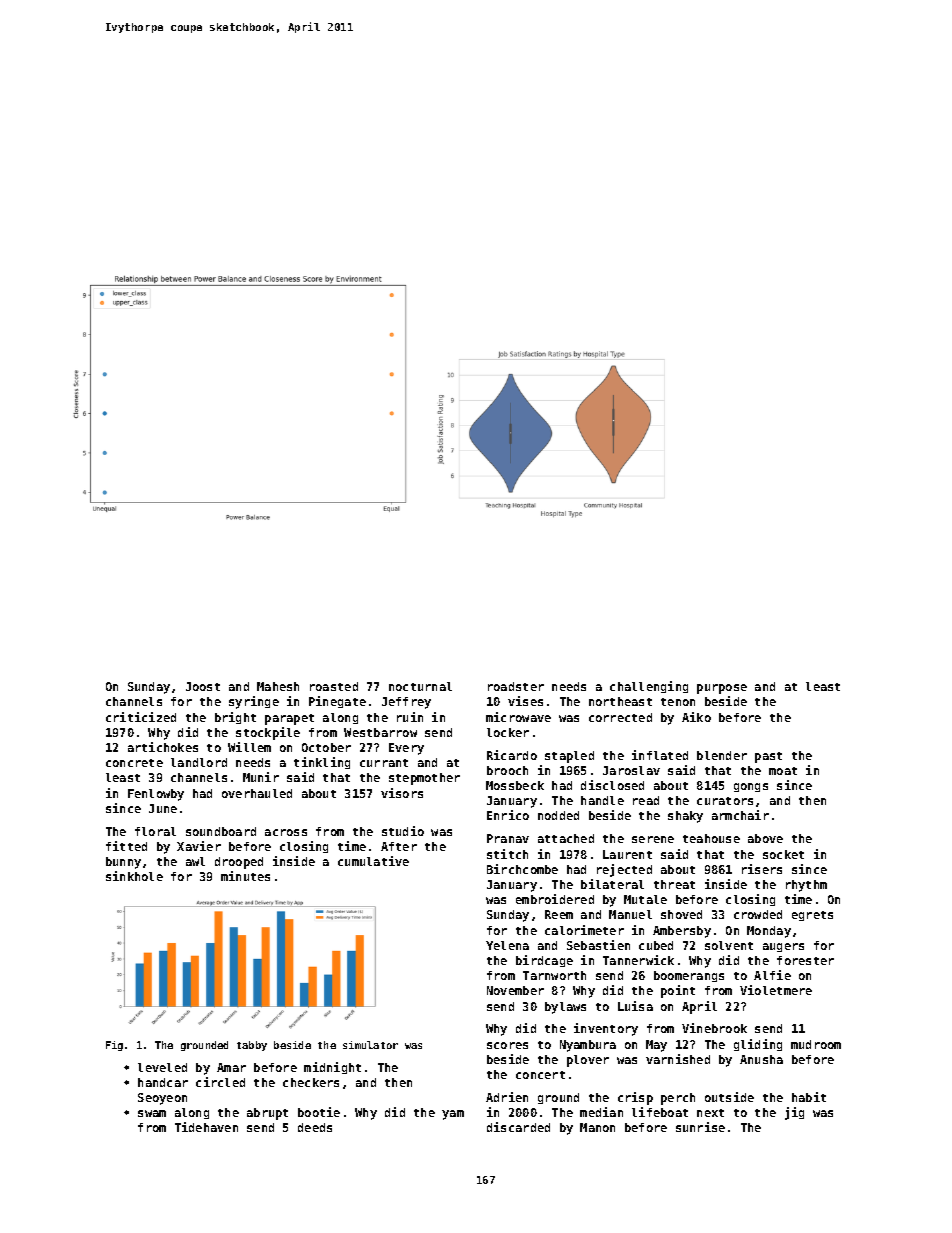  What do you see at coordinates (508, 838) in the page?
I see `Pranav` at bounding box center [508, 838].
